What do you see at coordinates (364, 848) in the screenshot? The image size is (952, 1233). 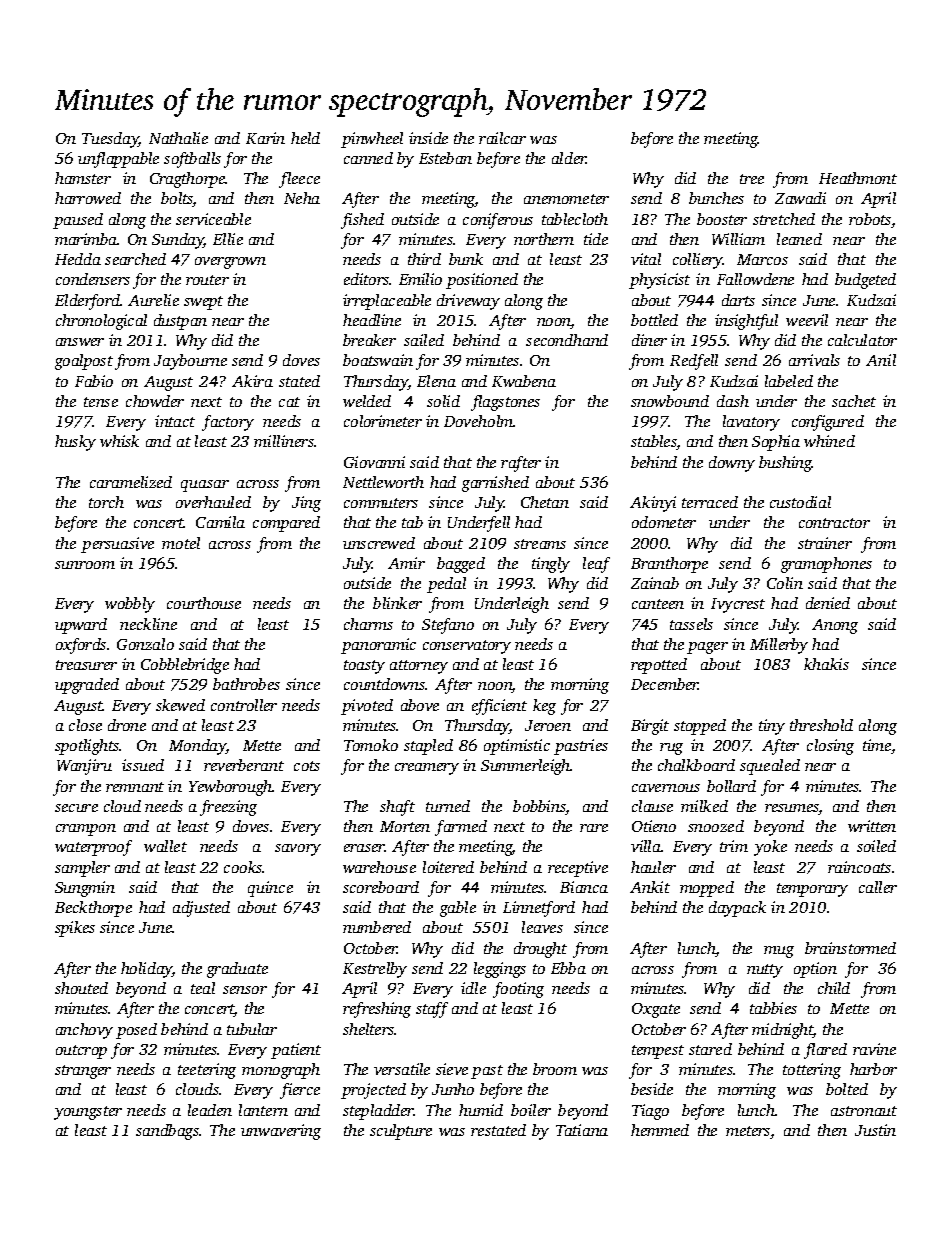 I see `eraser` at bounding box center [364, 848].
